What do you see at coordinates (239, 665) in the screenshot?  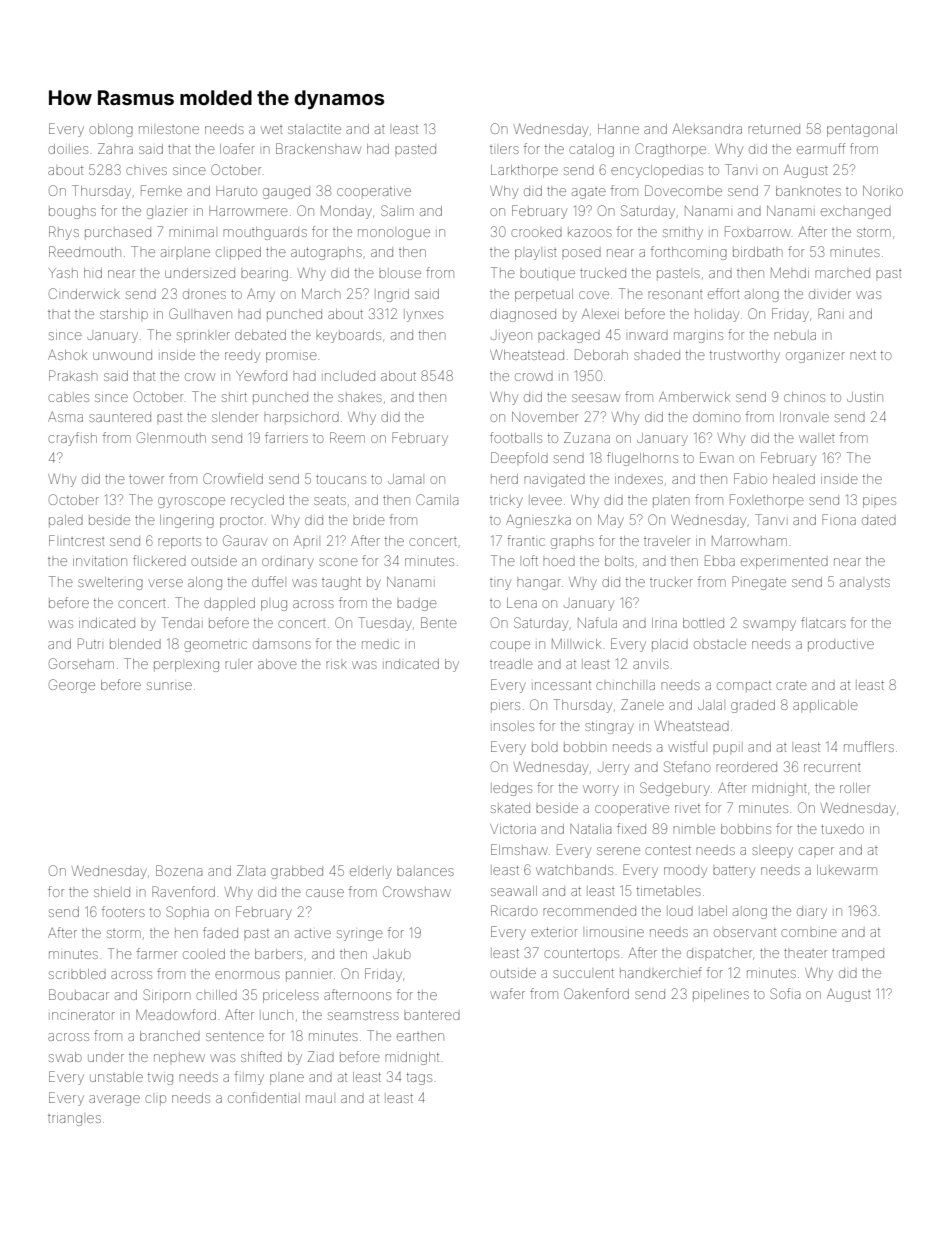 I see `ruler` at bounding box center [239, 665].
